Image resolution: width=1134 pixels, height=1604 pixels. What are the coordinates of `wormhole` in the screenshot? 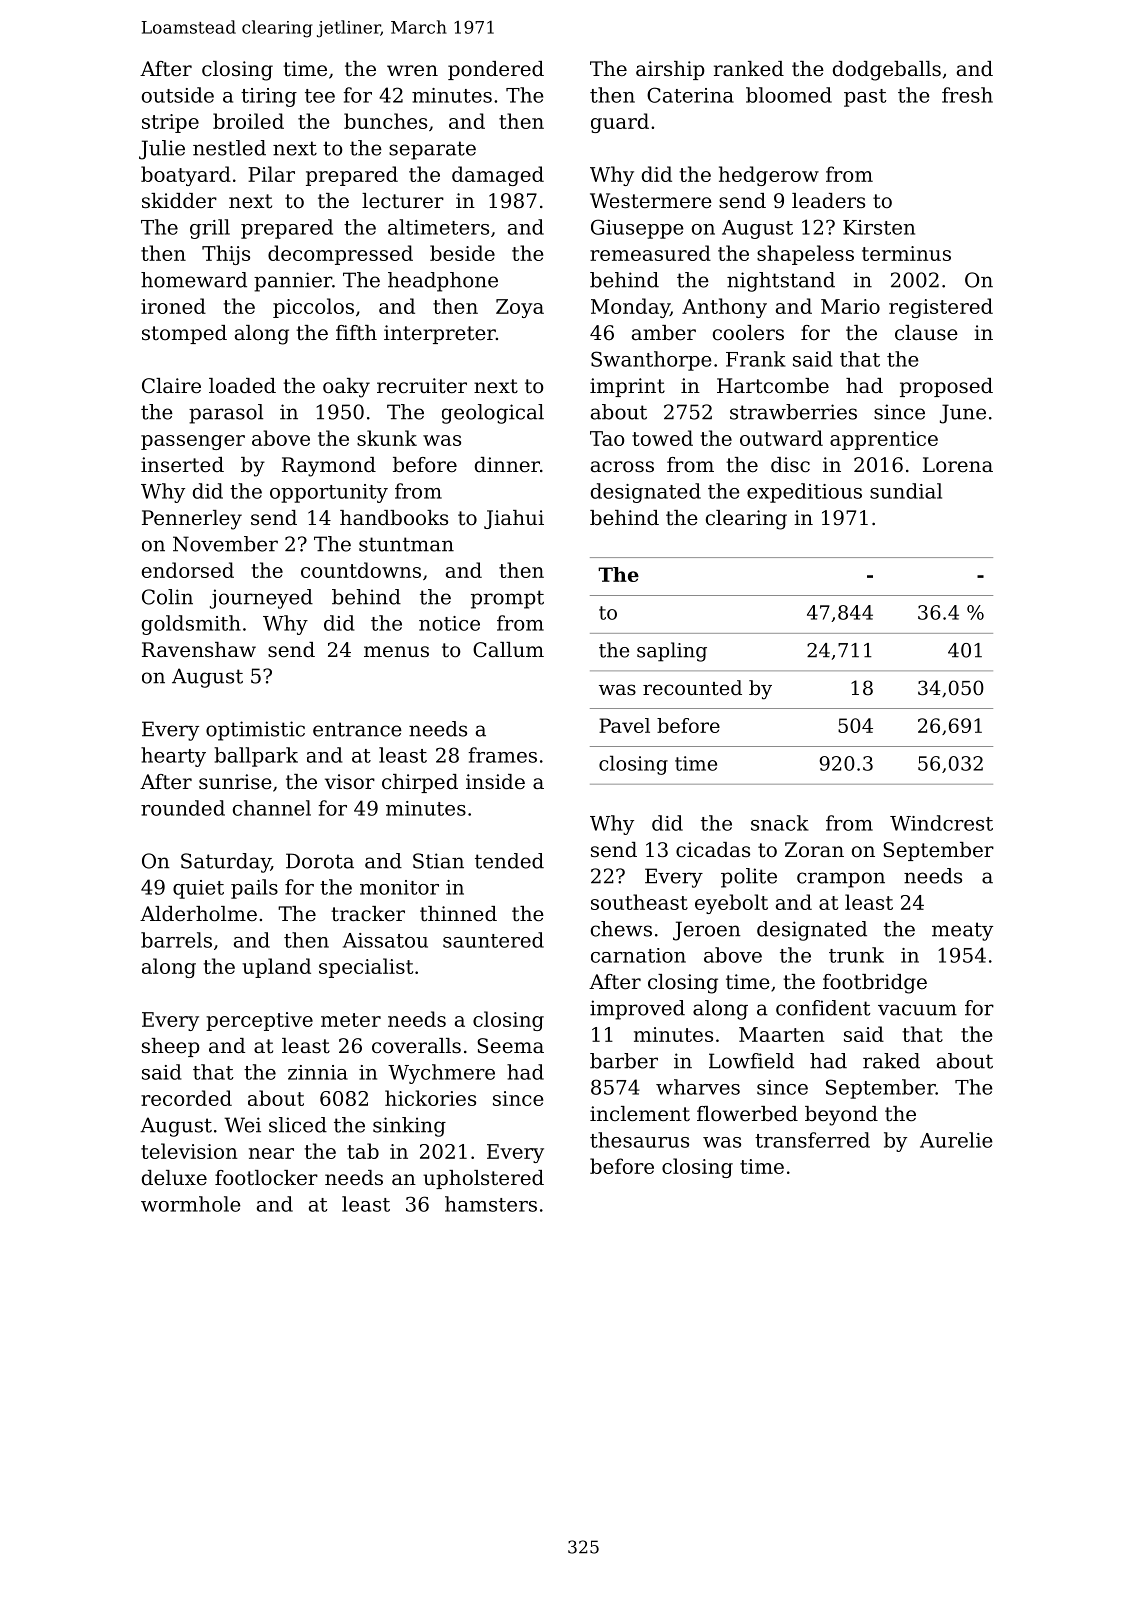 It's located at (191, 1204).
